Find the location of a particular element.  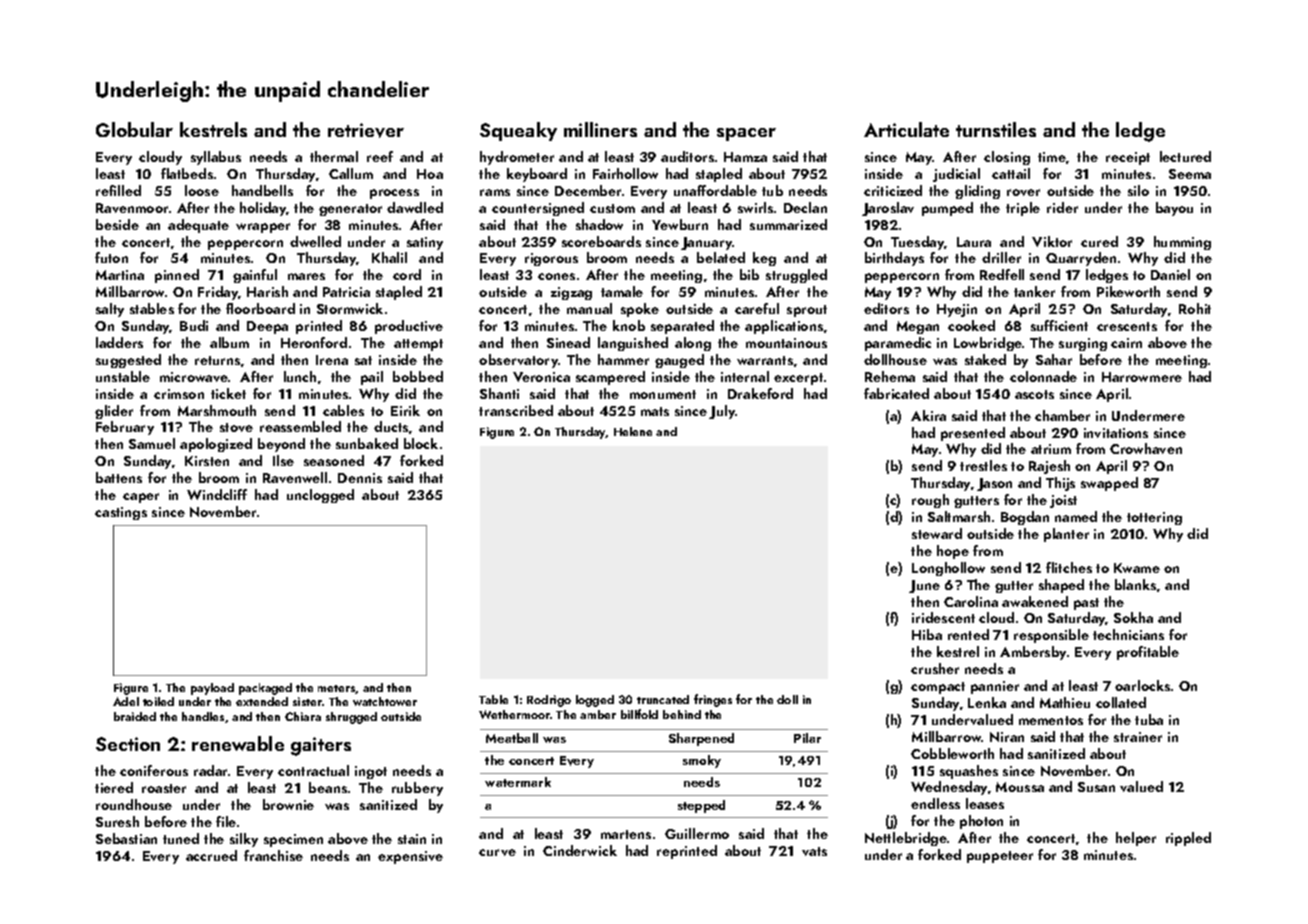

tiered is located at coordinates (114, 787).
